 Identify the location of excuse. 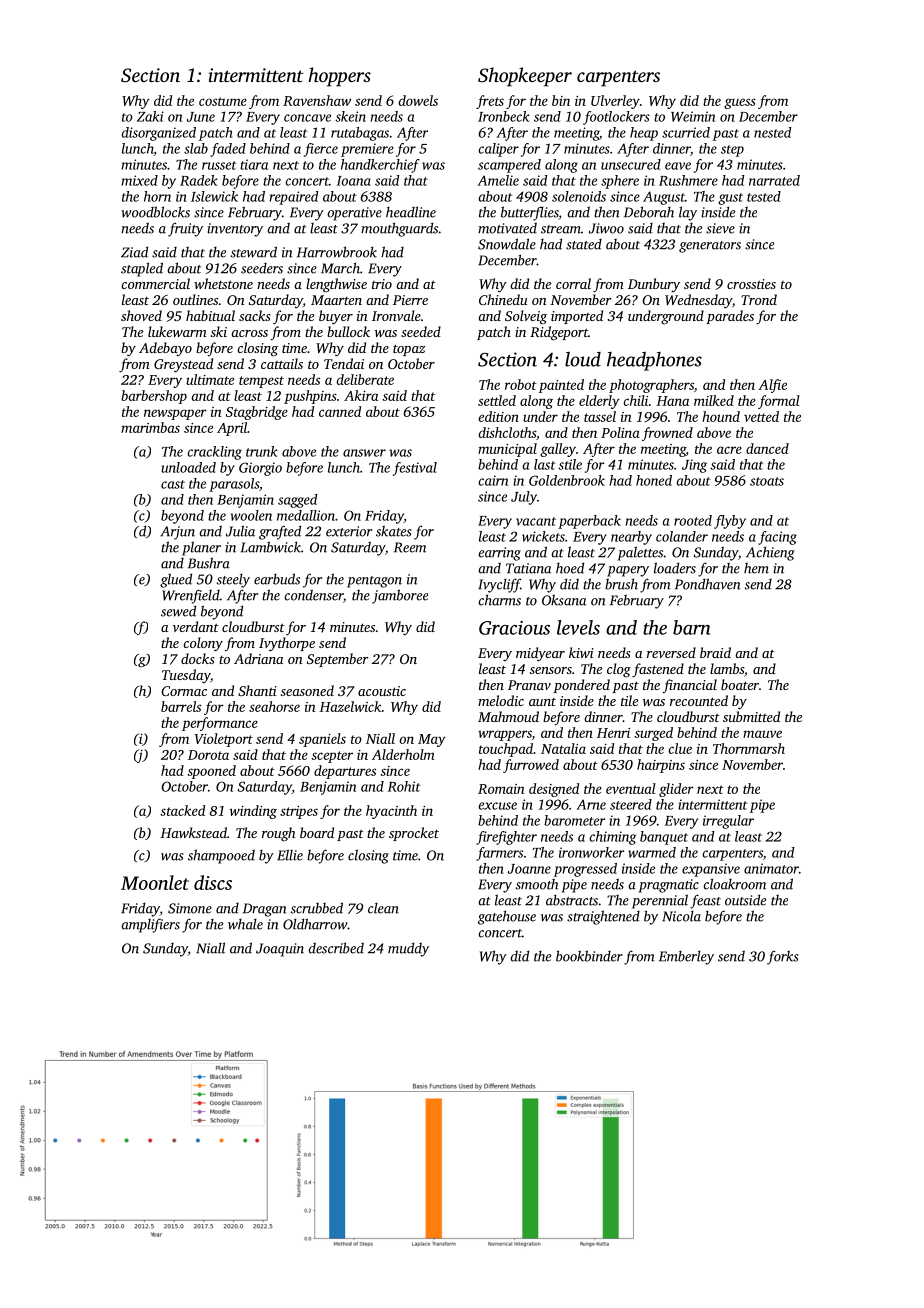
(498, 806).
